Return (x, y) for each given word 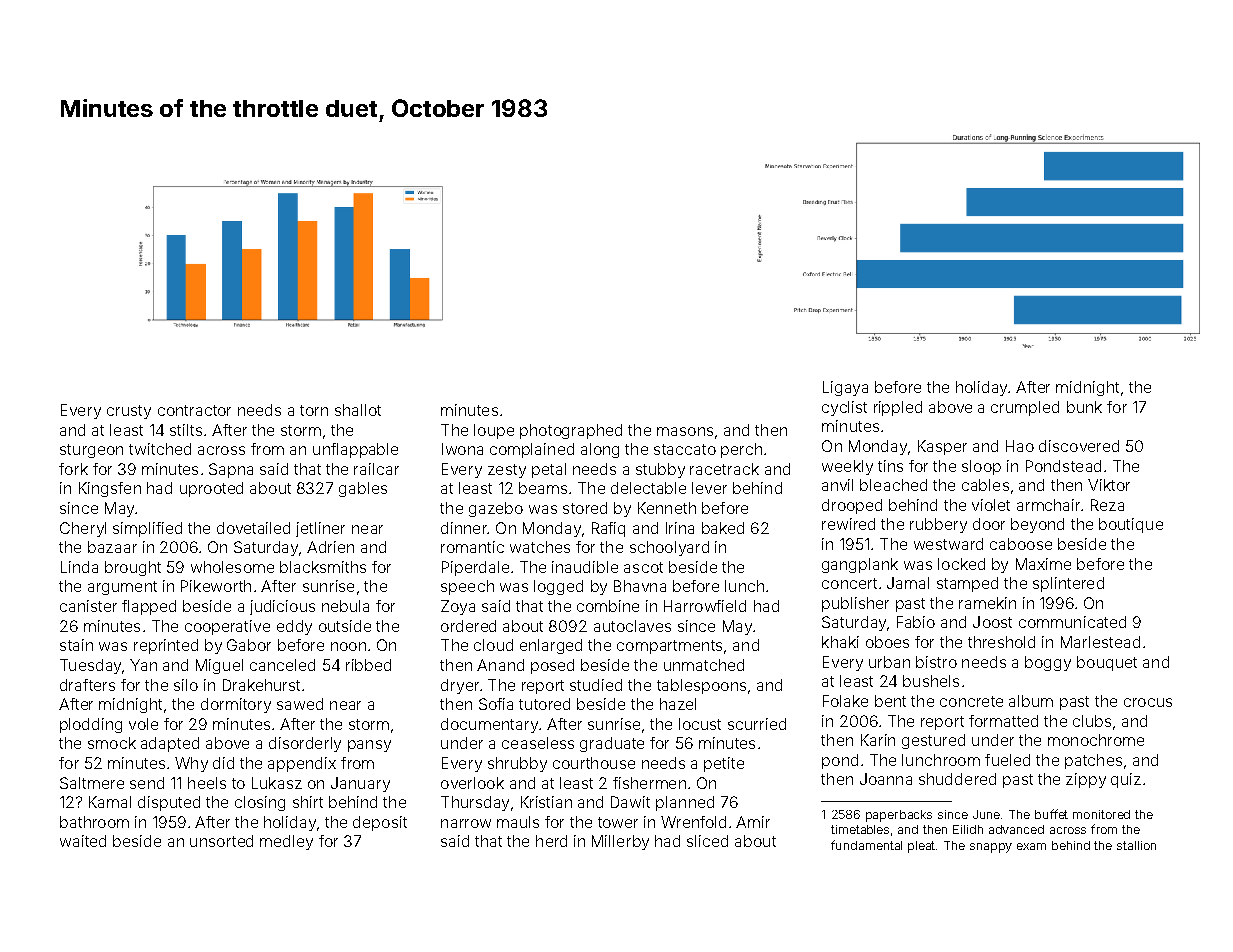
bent (890, 701)
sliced (707, 841)
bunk (1084, 407)
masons (685, 431)
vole (143, 724)
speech (467, 587)
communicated (1072, 622)
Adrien (330, 547)
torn (314, 410)
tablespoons (701, 686)
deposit (380, 823)
